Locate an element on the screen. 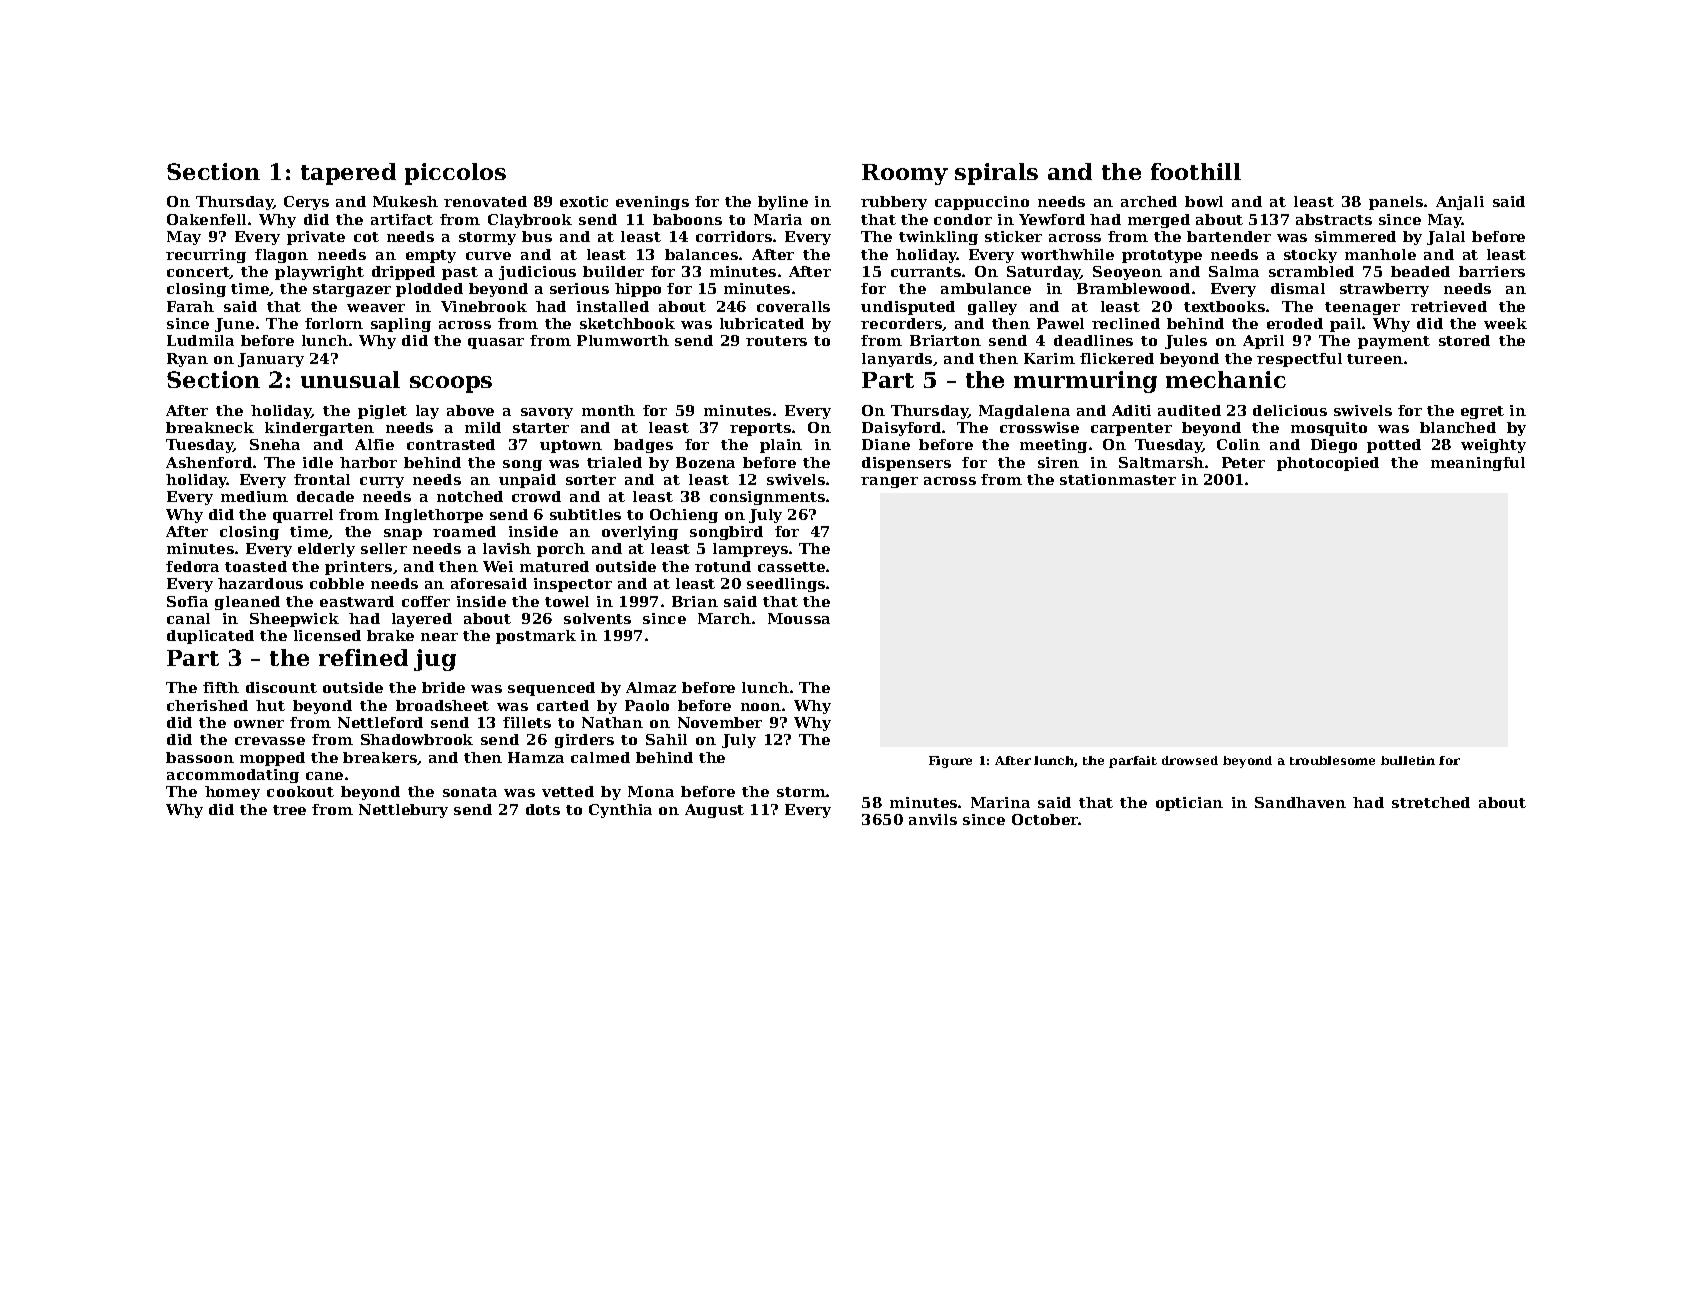 Image resolution: width=1693 pixels, height=1308 pixels. textbooks is located at coordinates (1224, 306).
